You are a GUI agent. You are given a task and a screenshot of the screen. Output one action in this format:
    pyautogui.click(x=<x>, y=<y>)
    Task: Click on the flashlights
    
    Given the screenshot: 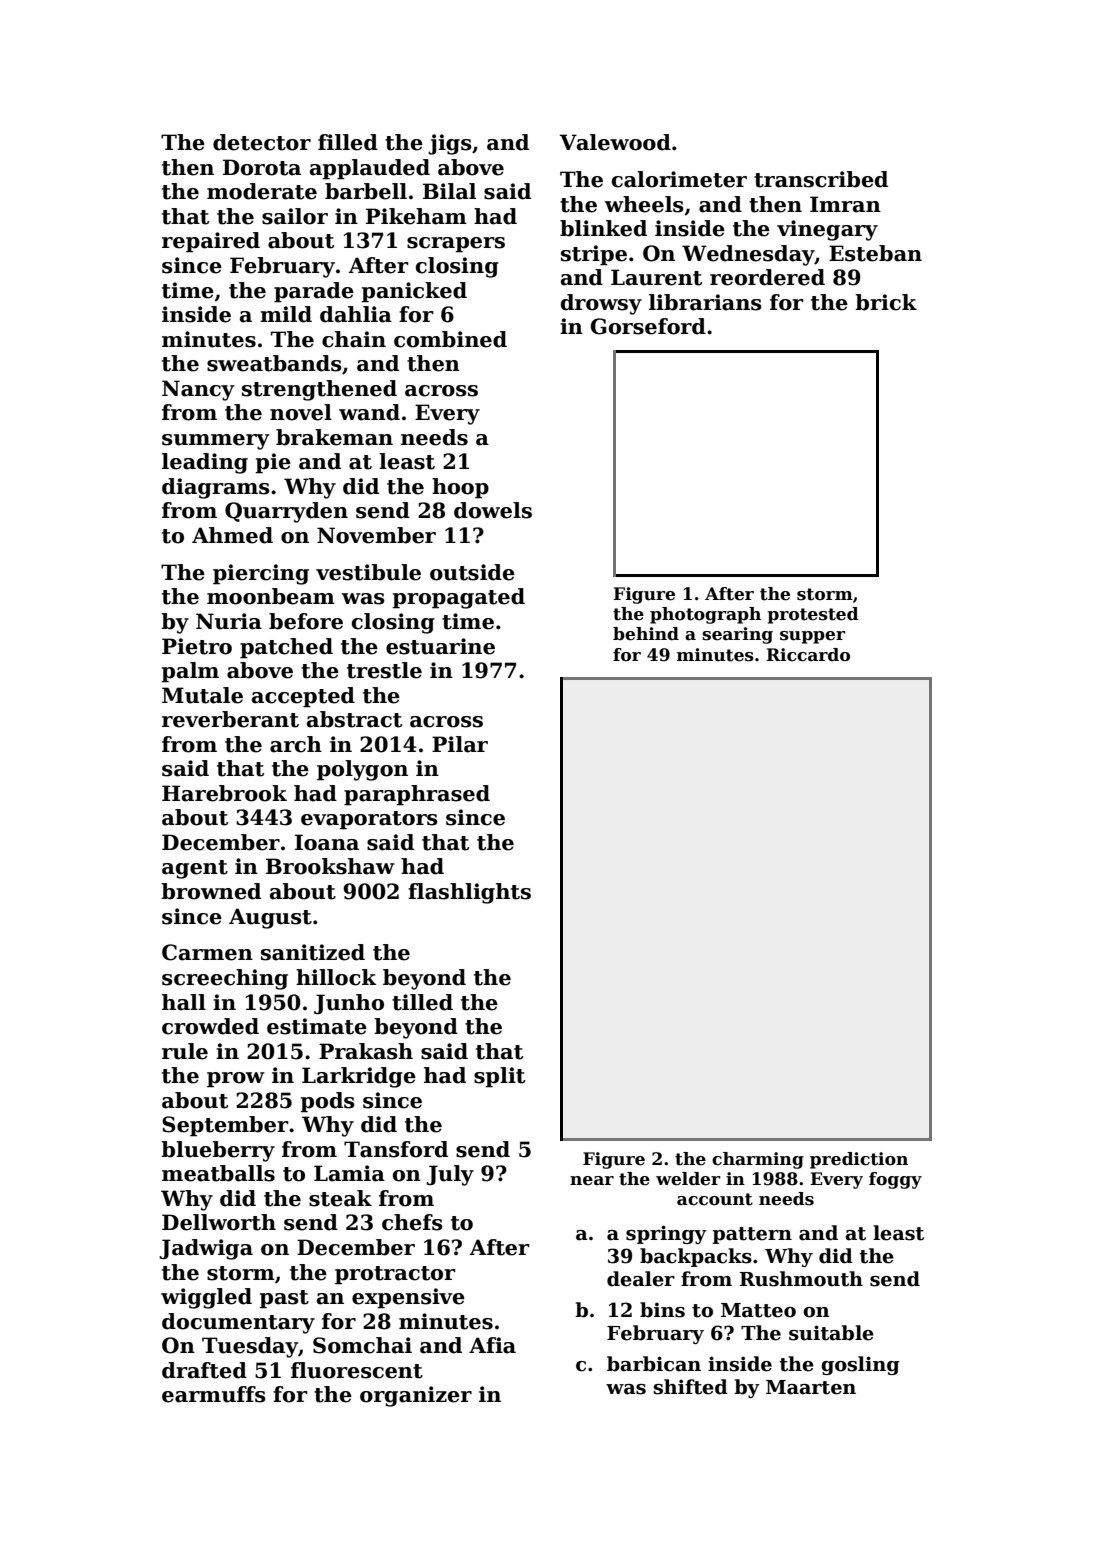 What is the action you would take?
    pyautogui.click(x=469, y=893)
